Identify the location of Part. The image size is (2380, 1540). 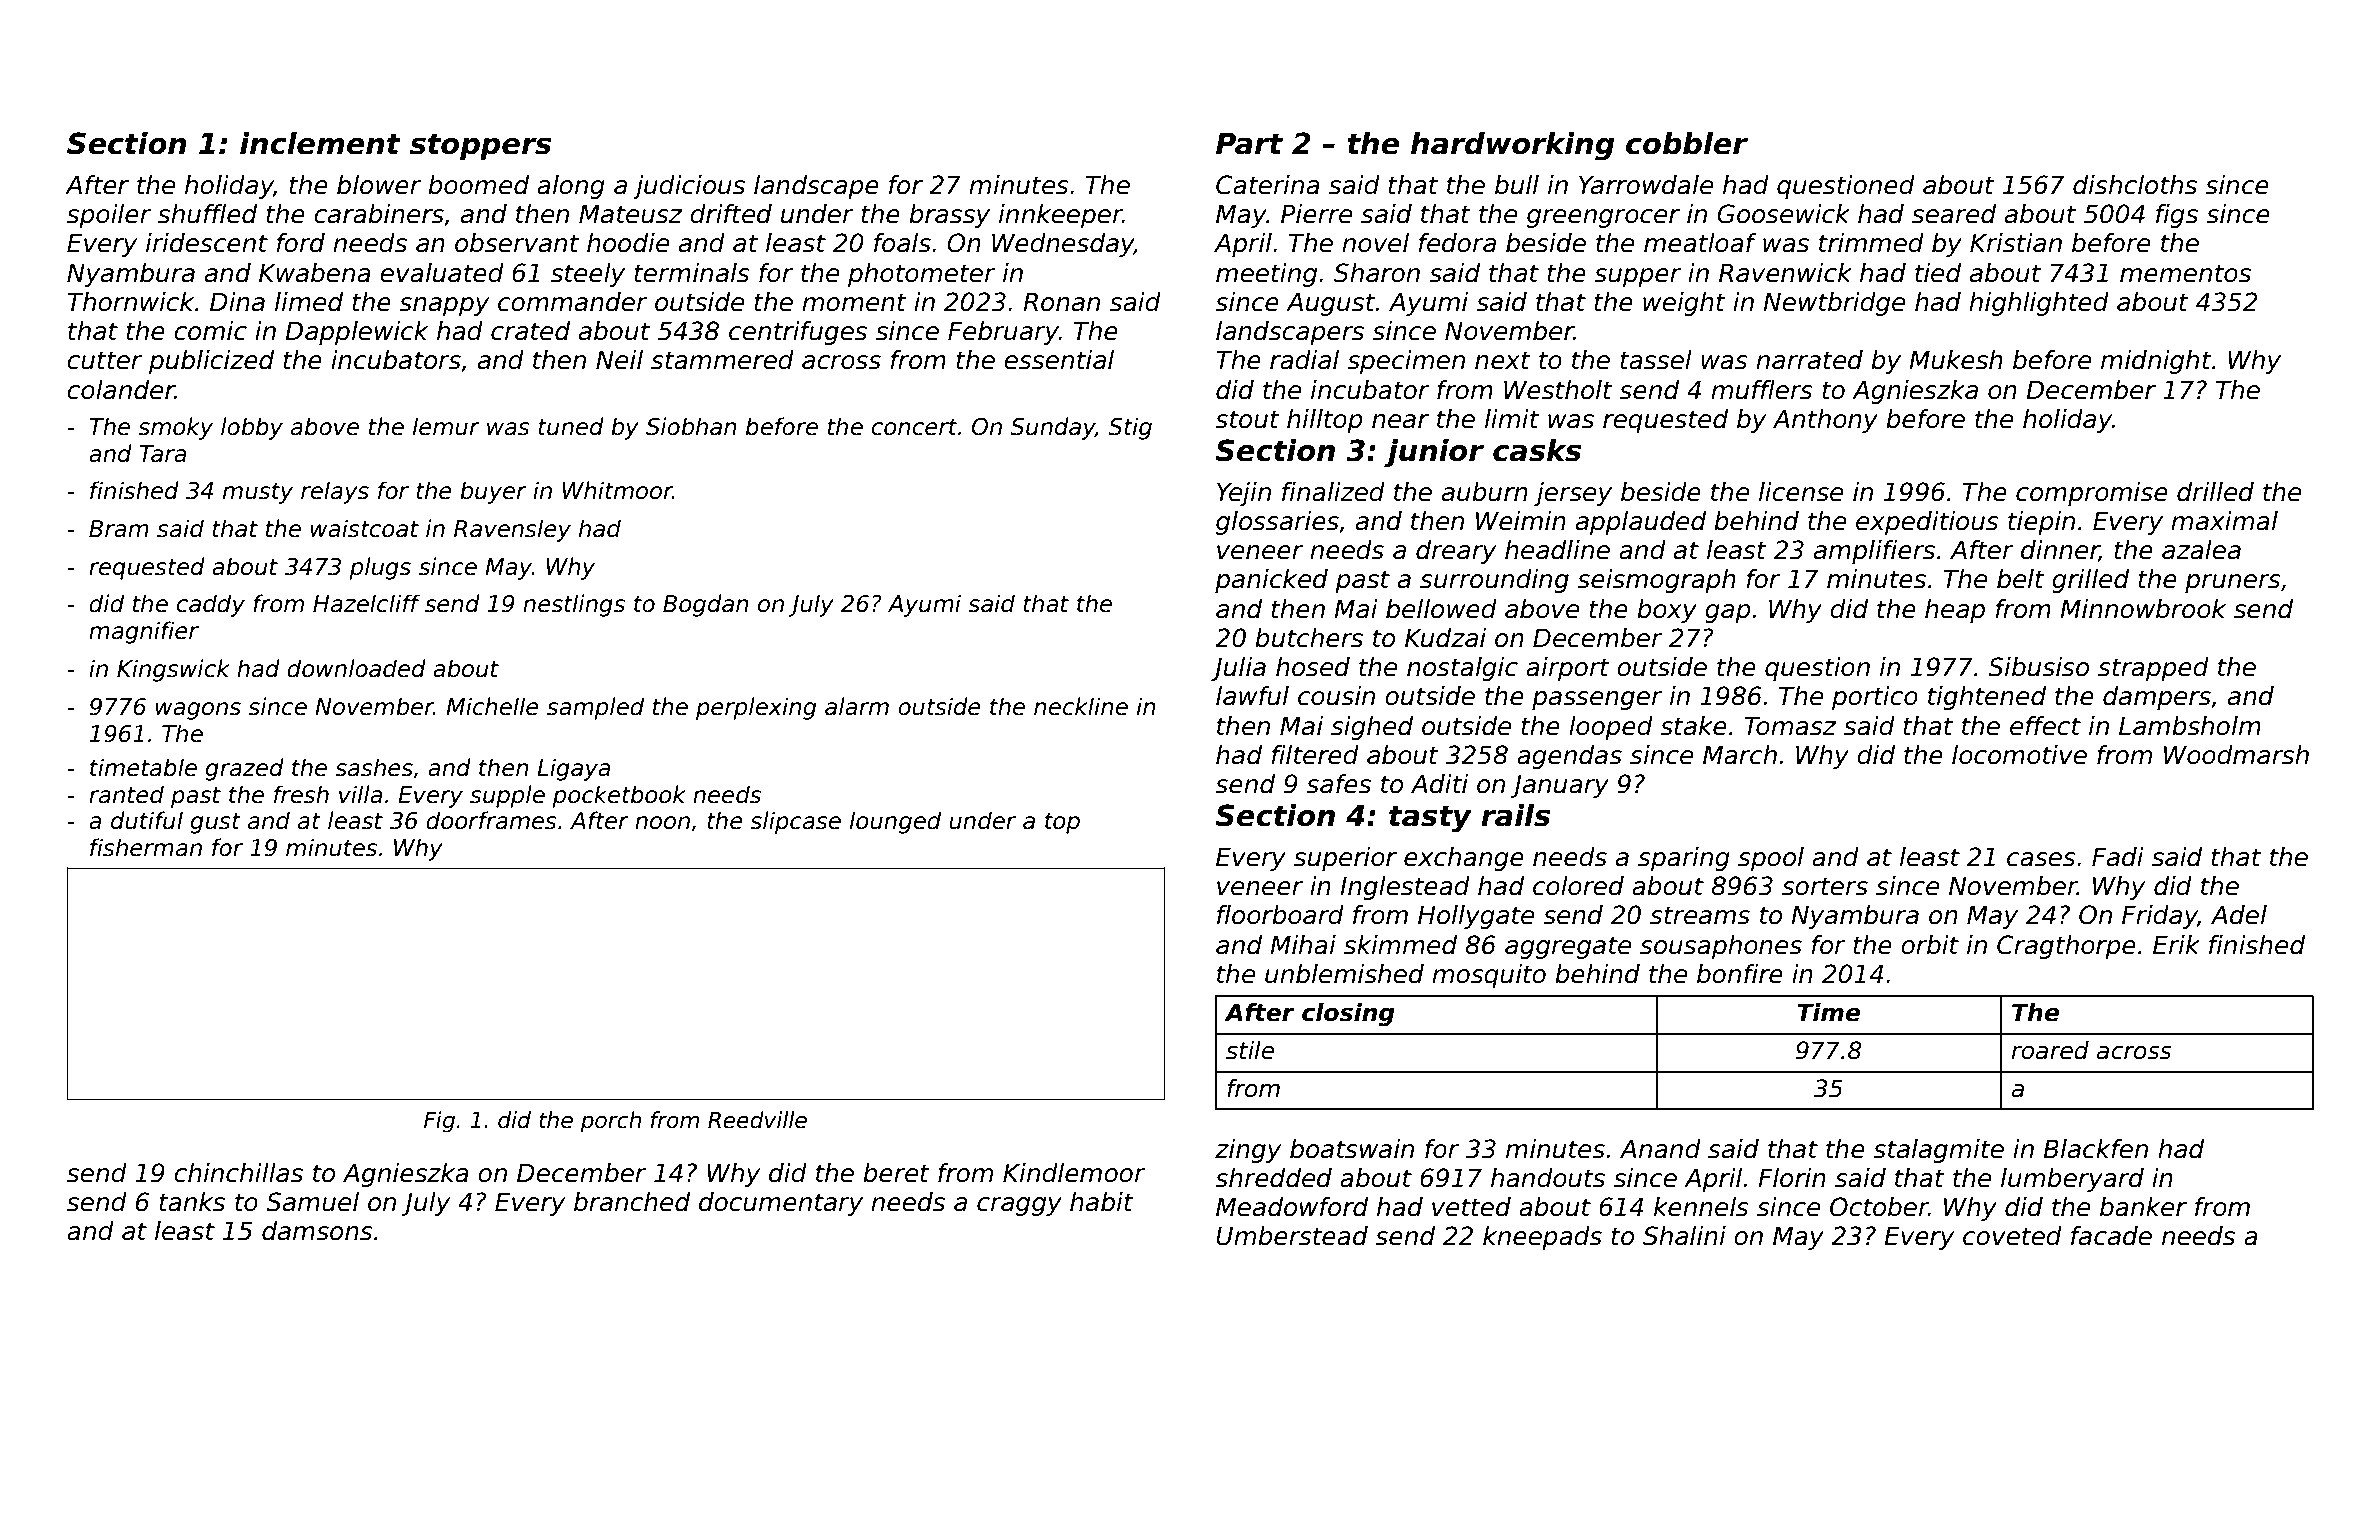
(1249, 144).
